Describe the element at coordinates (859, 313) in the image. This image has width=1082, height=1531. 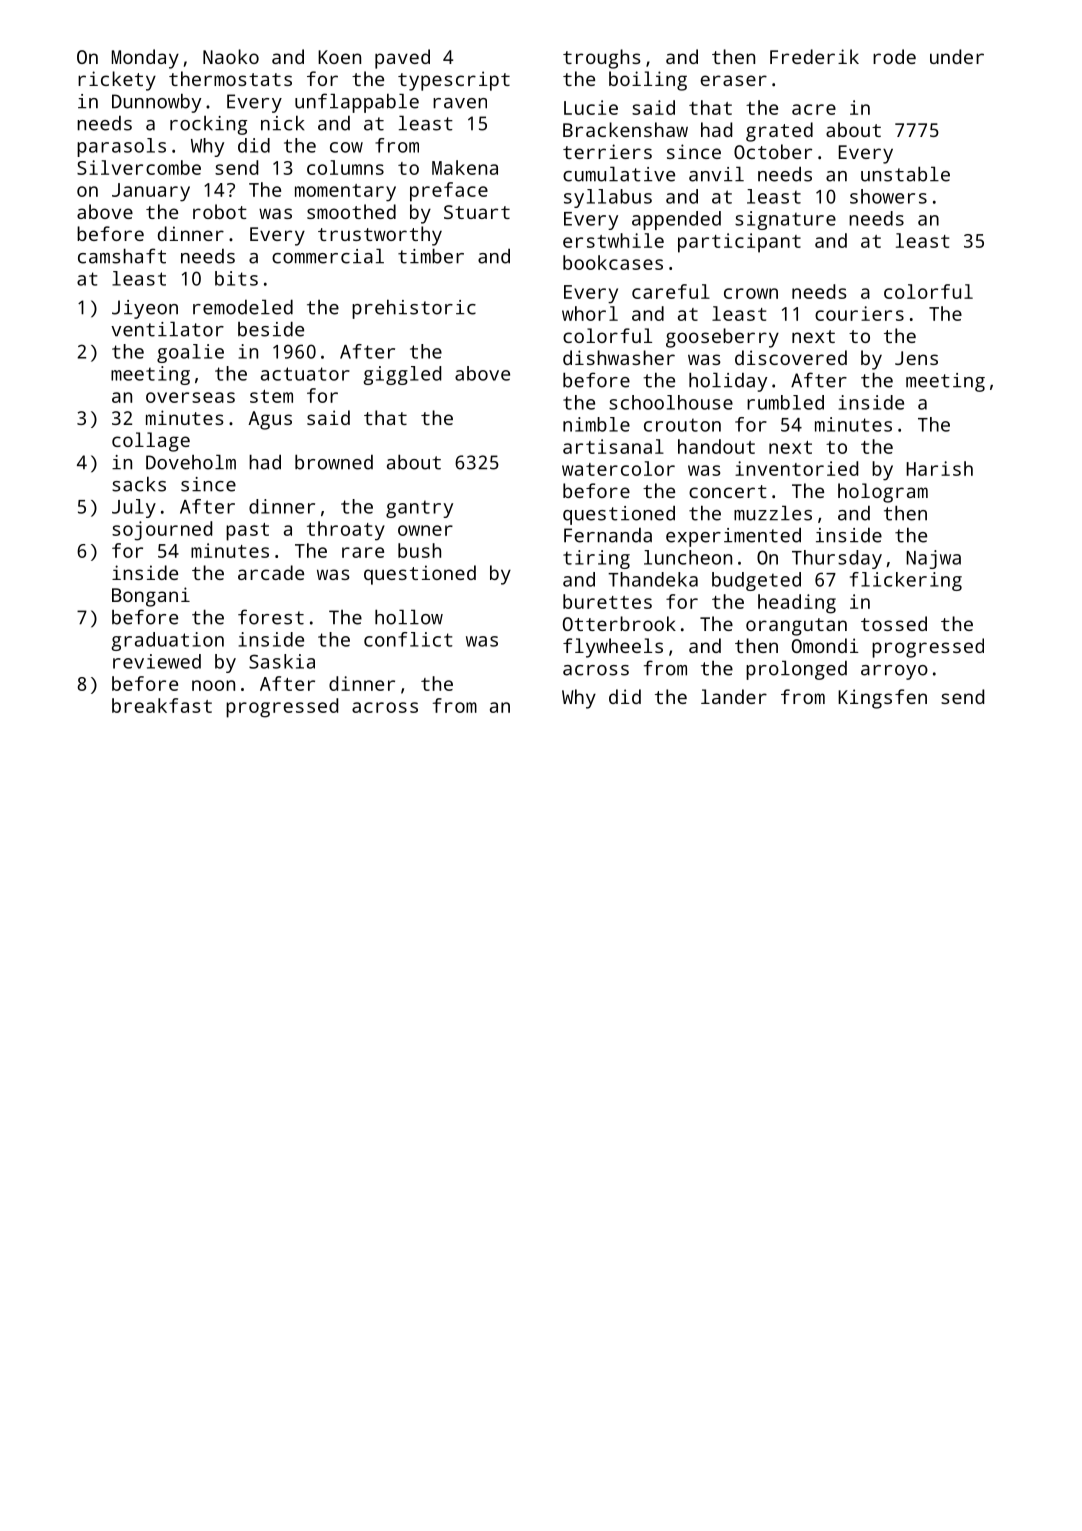
I see `couriers` at that location.
